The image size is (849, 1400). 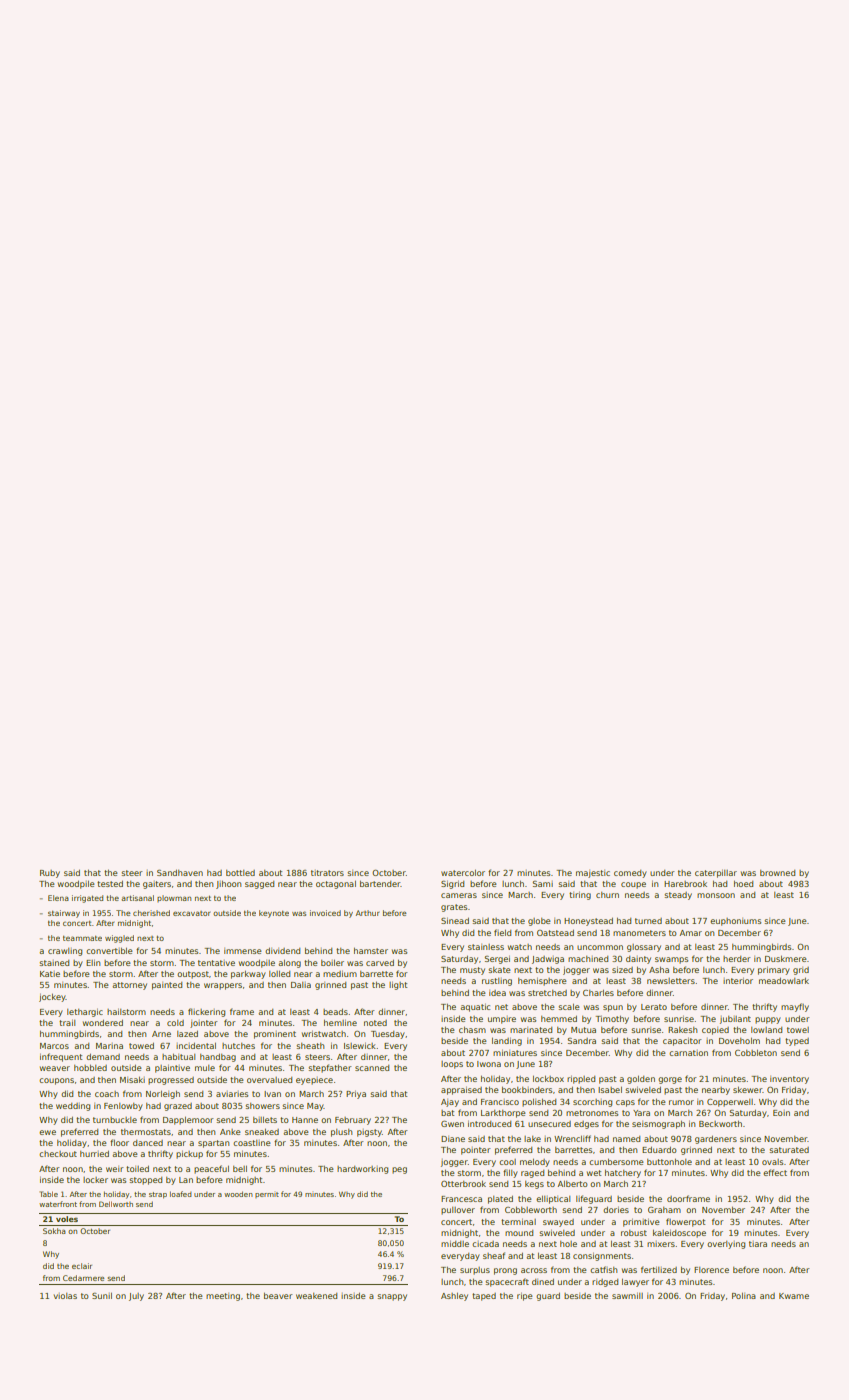 I want to click on hoed, so click(x=743, y=883).
